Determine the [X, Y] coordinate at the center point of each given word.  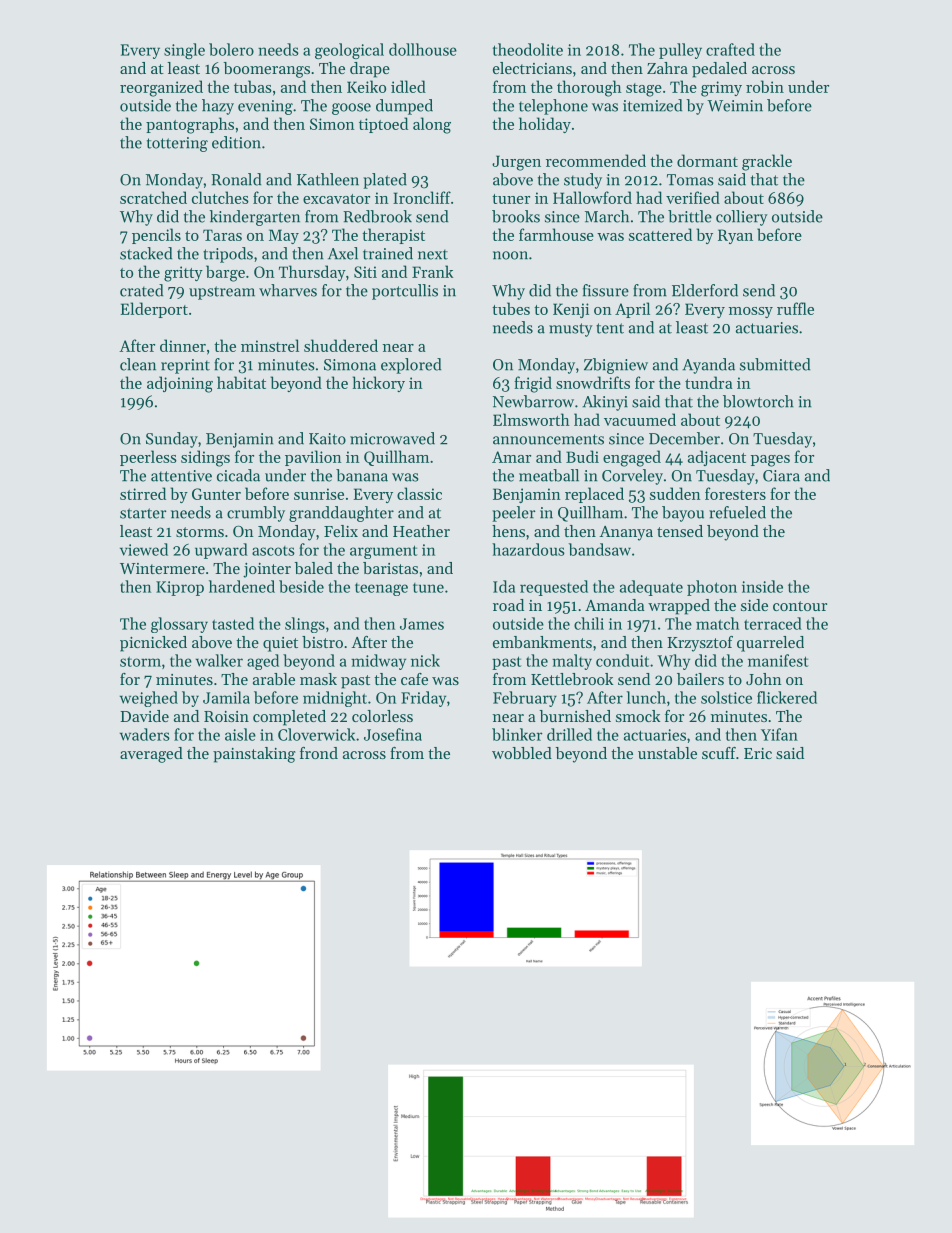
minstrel [270, 345]
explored [411, 366]
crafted [730, 49]
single [184, 51]
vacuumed [640, 419]
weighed [149, 699]
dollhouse [423, 49]
